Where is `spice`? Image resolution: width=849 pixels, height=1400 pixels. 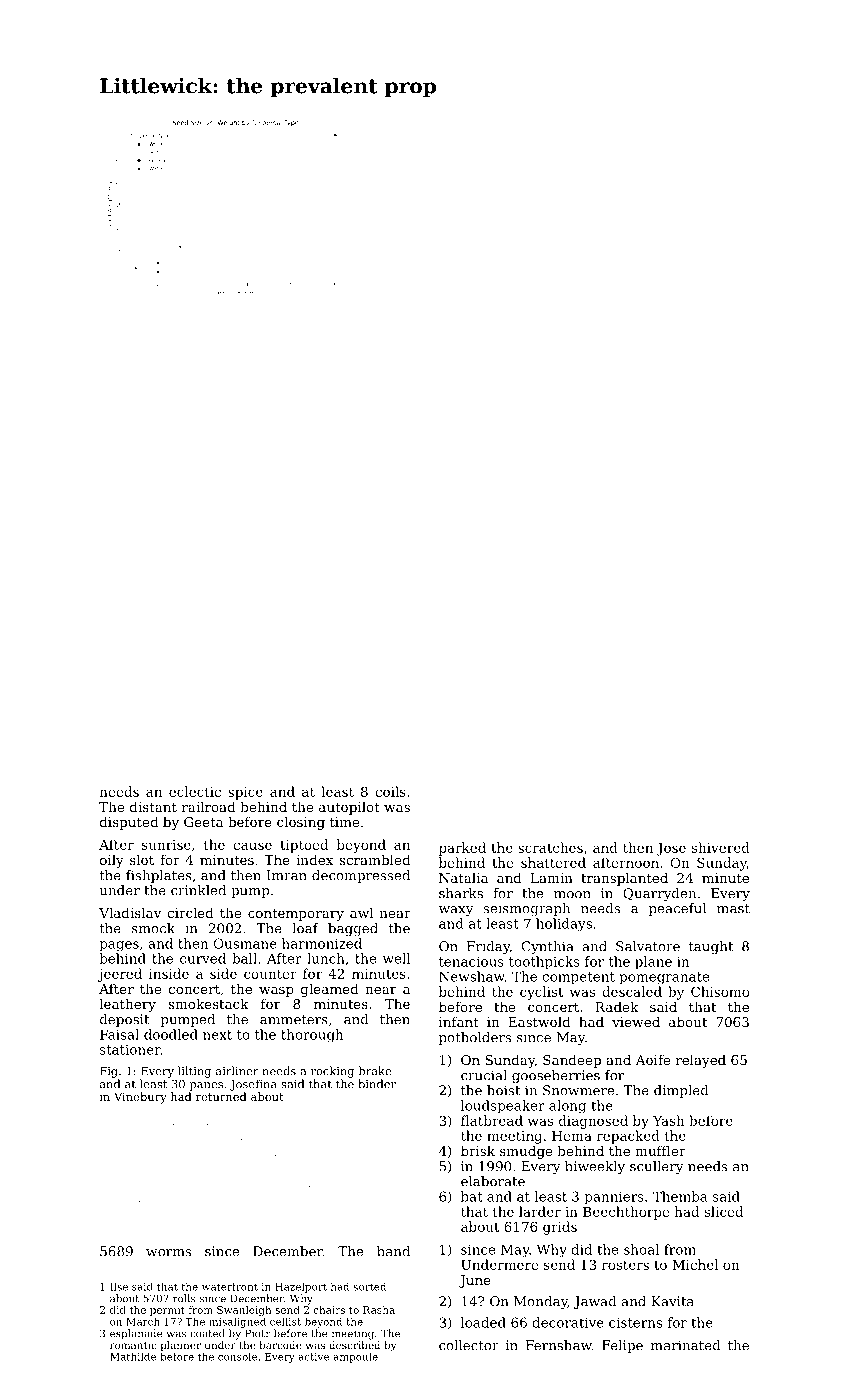 spice is located at coordinates (245, 793).
